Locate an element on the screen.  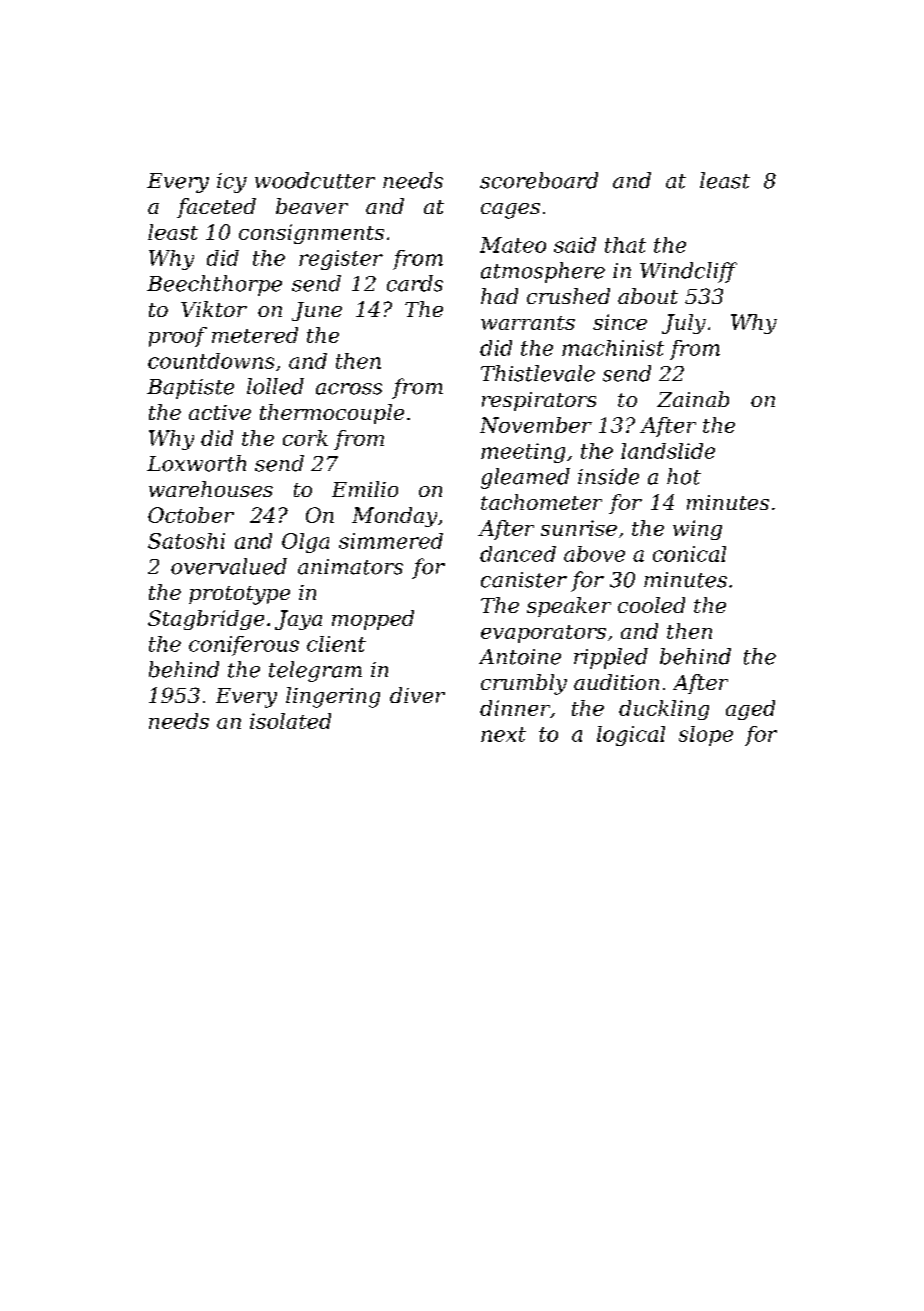
isolated is located at coordinates (290, 721).
